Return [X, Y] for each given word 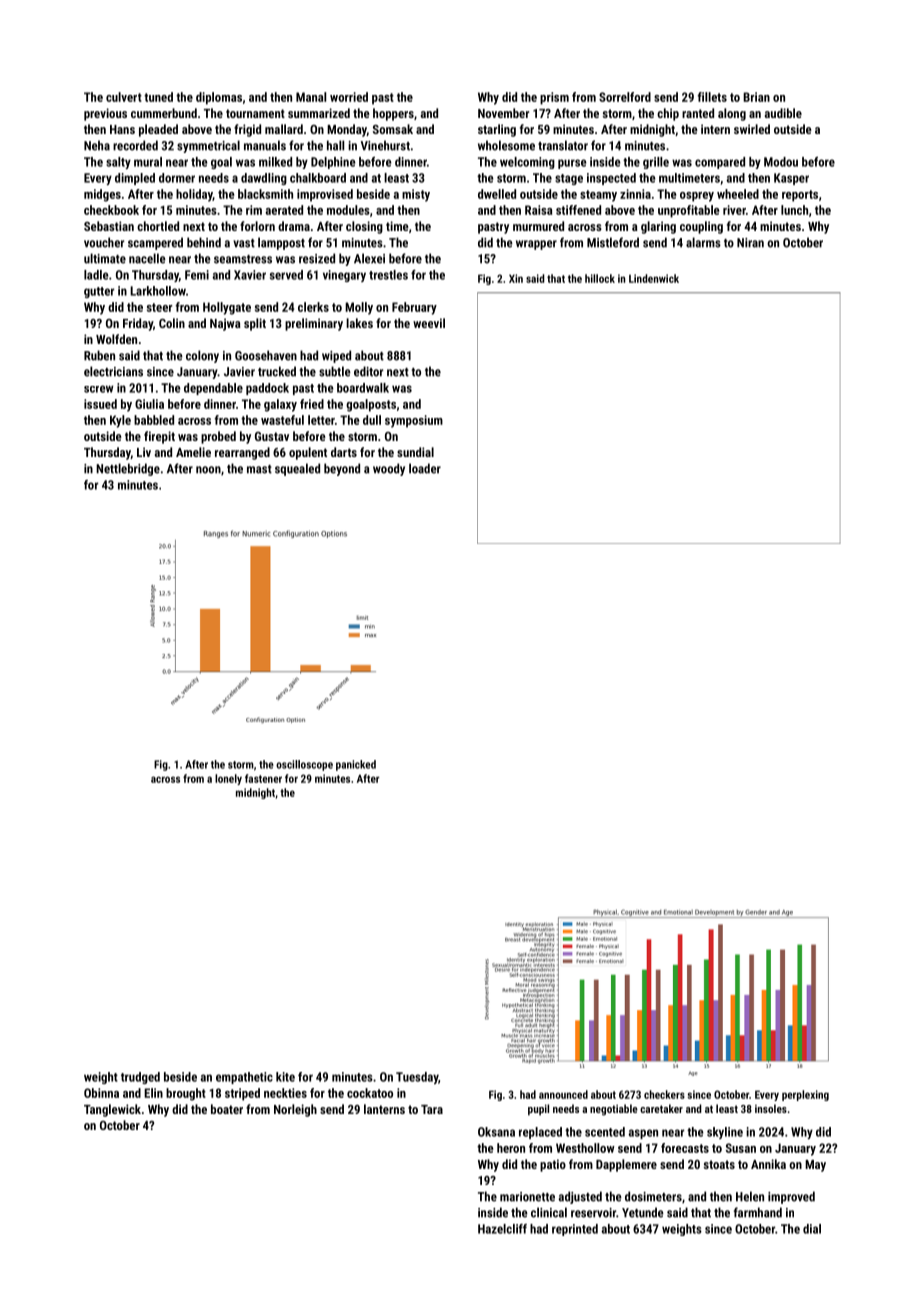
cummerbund [164, 113]
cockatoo [370, 1093]
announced [563, 1094]
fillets [712, 97]
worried [349, 97]
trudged [140, 1078]
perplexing [805, 1095]
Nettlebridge [128, 469]
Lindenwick [654, 278]
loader [425, 468]
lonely [228, 779]
